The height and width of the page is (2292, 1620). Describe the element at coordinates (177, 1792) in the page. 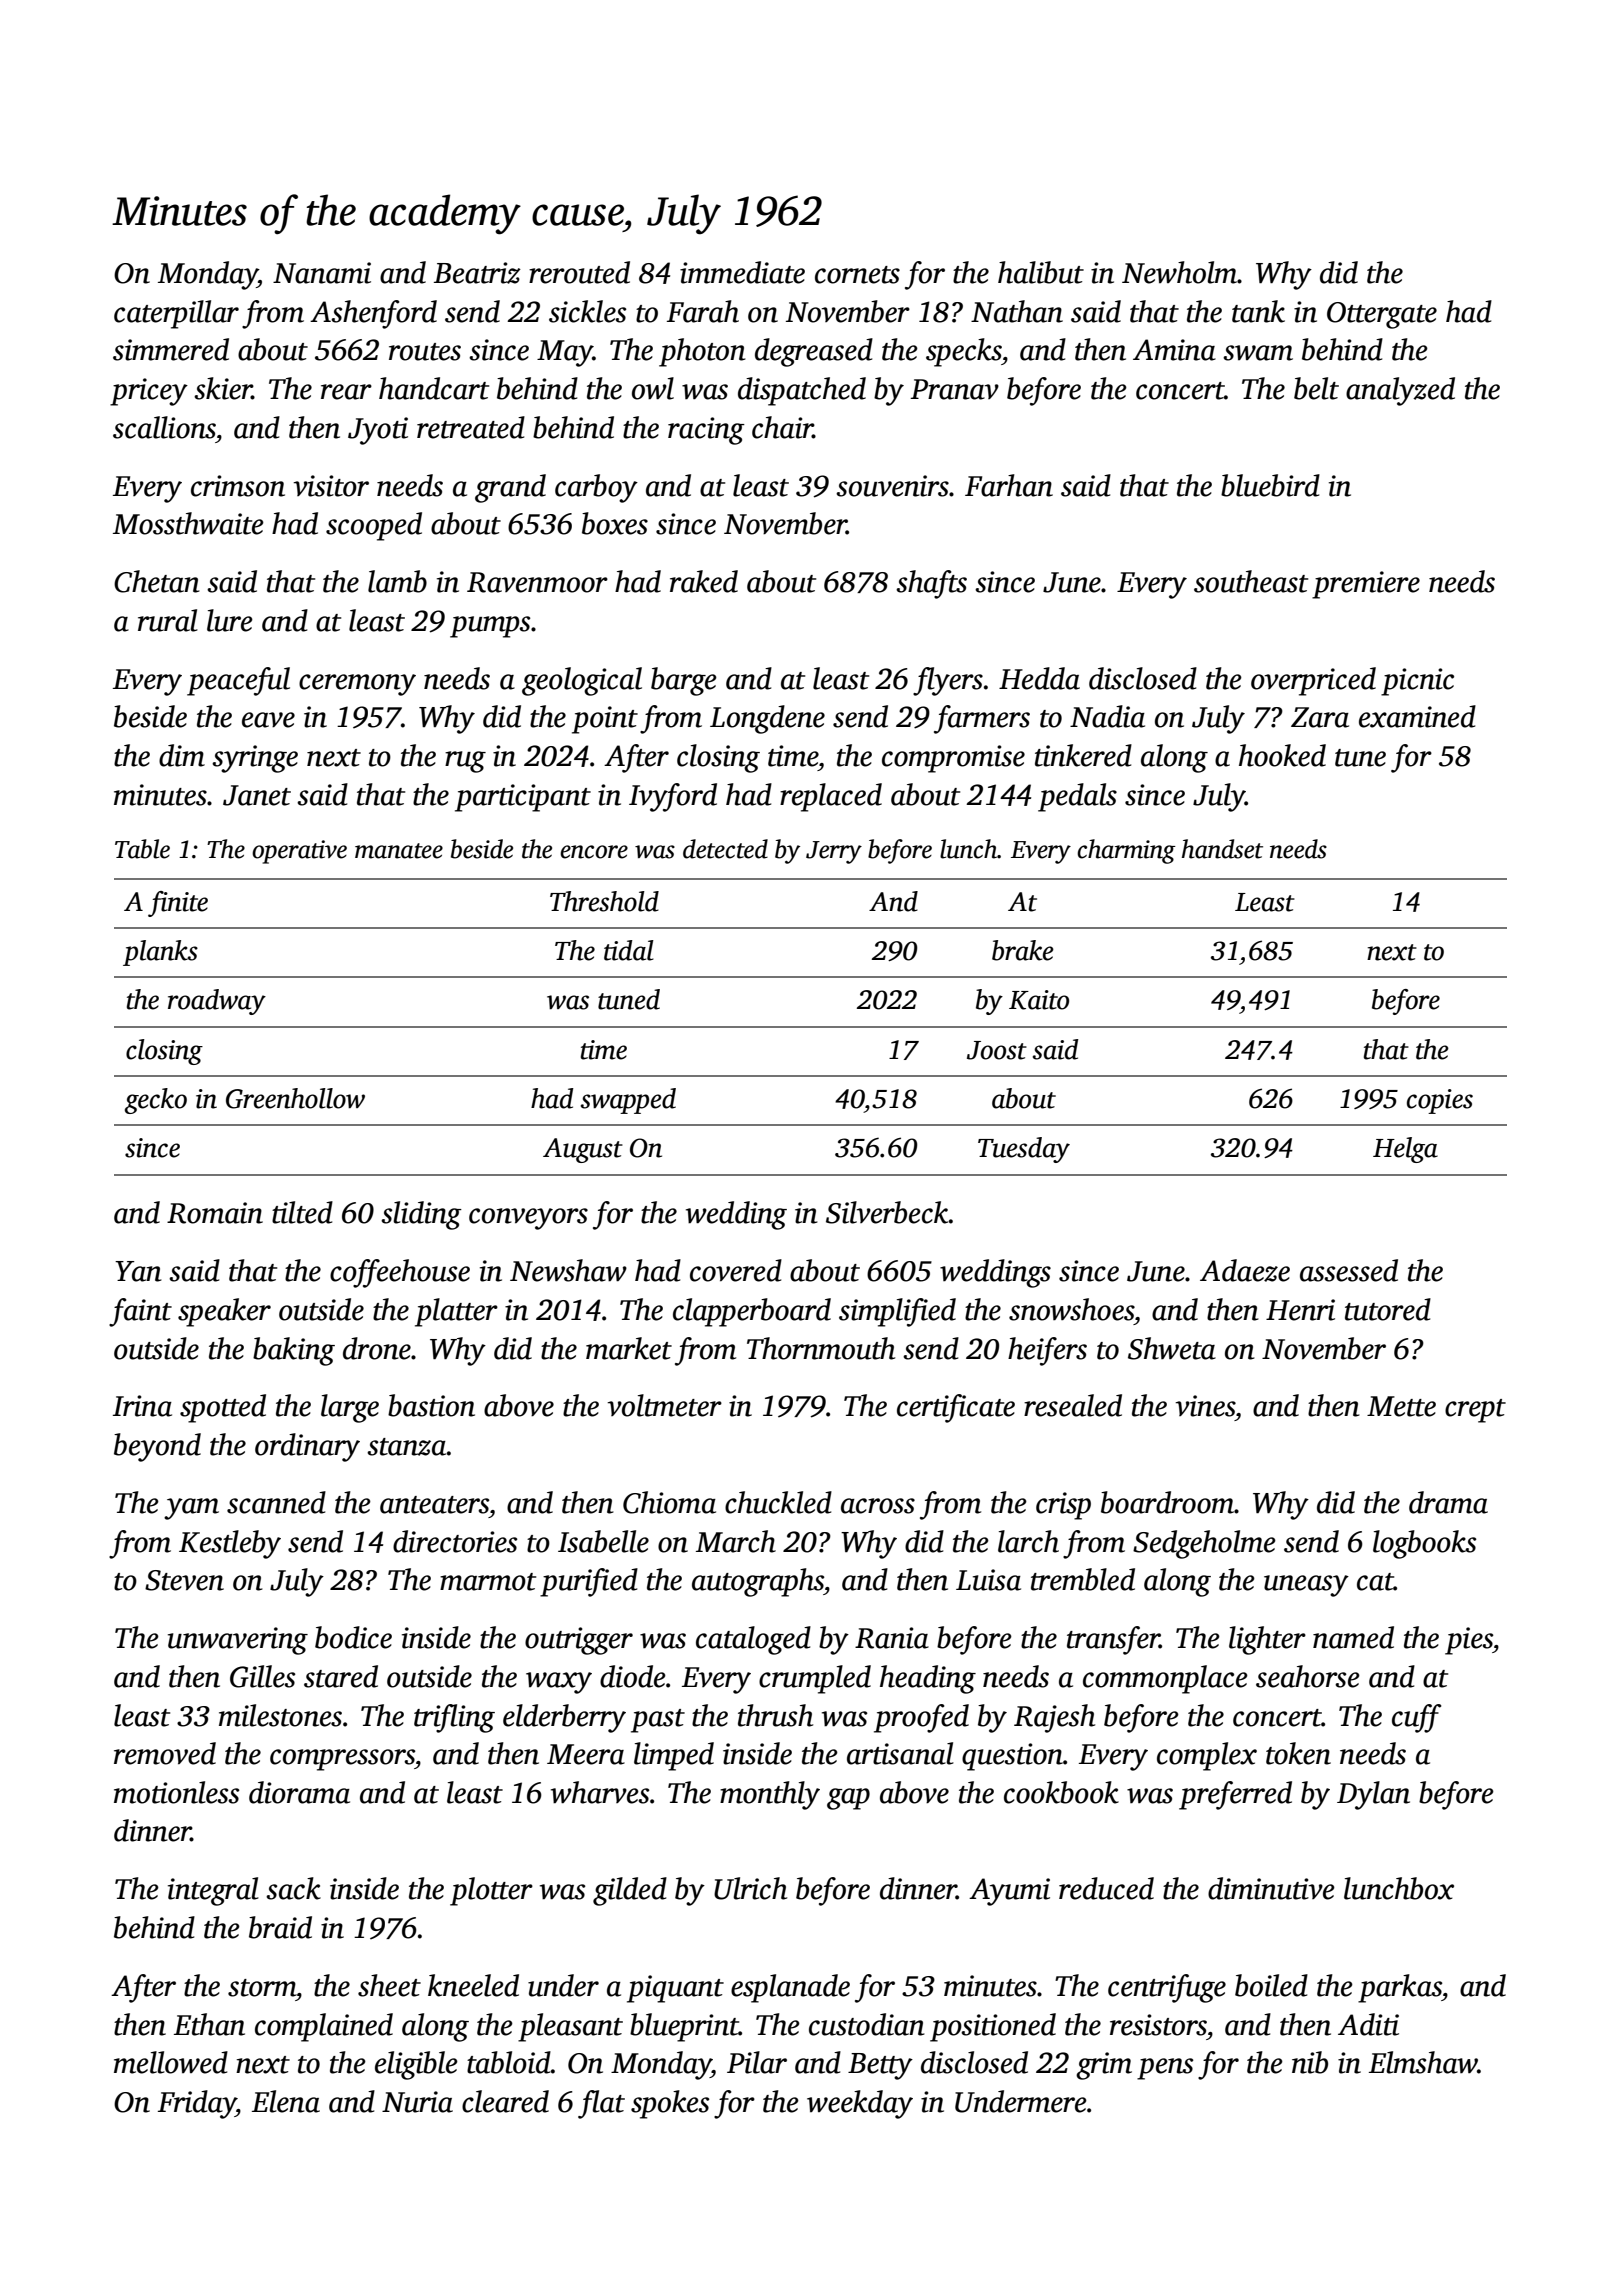

I see `motionless` at that location.
